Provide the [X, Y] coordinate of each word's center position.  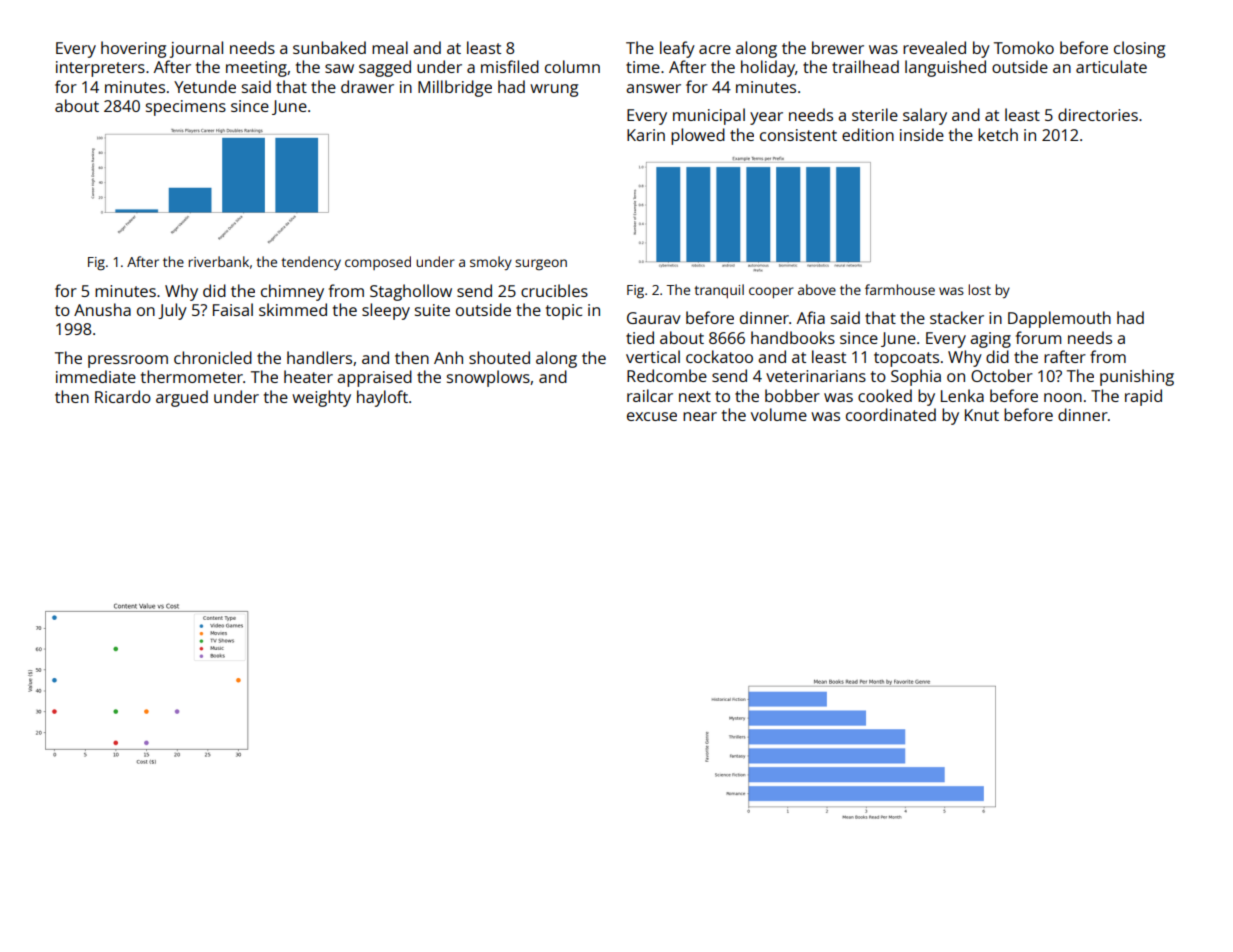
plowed [698, 136]
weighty [321, 398]
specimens [186, 108]
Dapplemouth [1059, 319]
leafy [677, 49]
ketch [998, 134]
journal [196, 49]
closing [1139, 49]
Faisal [233, 309]
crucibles [554, 290]
